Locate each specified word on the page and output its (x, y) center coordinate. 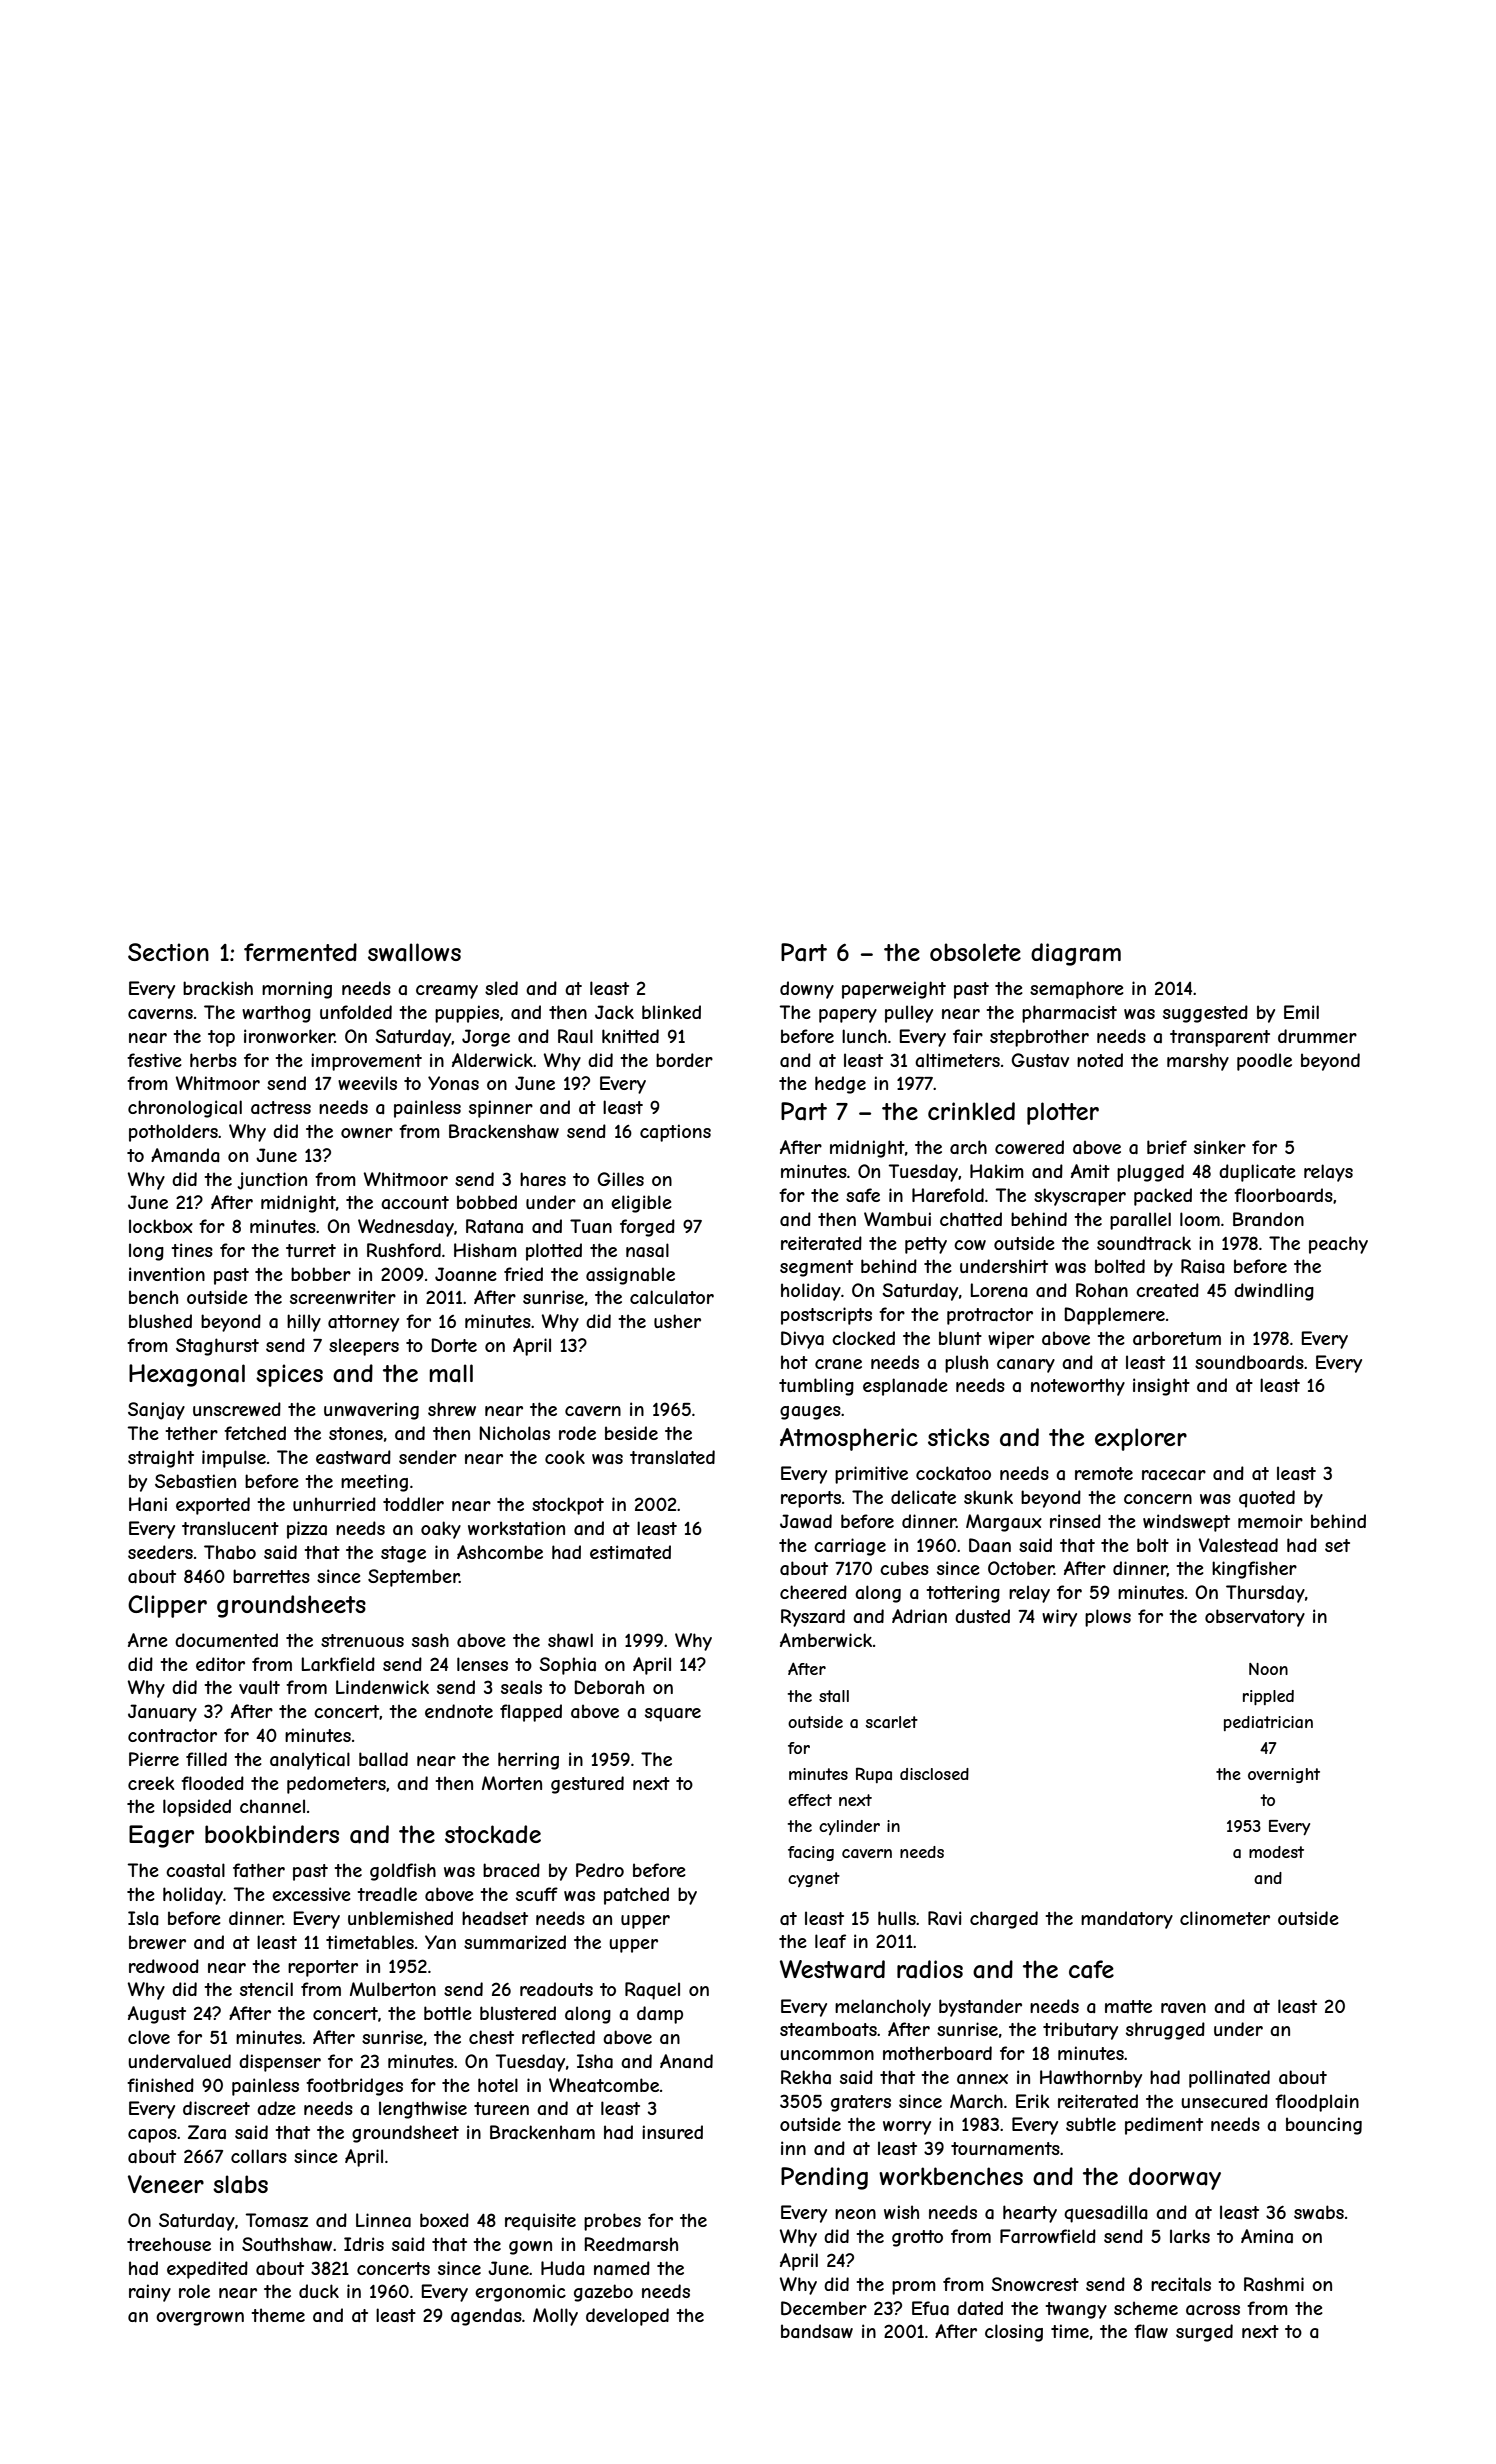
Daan (990, 1545)
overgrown (200, 2319)
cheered (813, 1592)
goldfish (403, 1872)
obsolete (975, 952)
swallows (414, 952)
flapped (531, 1713)
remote (1104, 1473)
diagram (1076, 954)
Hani (148, 1504)
